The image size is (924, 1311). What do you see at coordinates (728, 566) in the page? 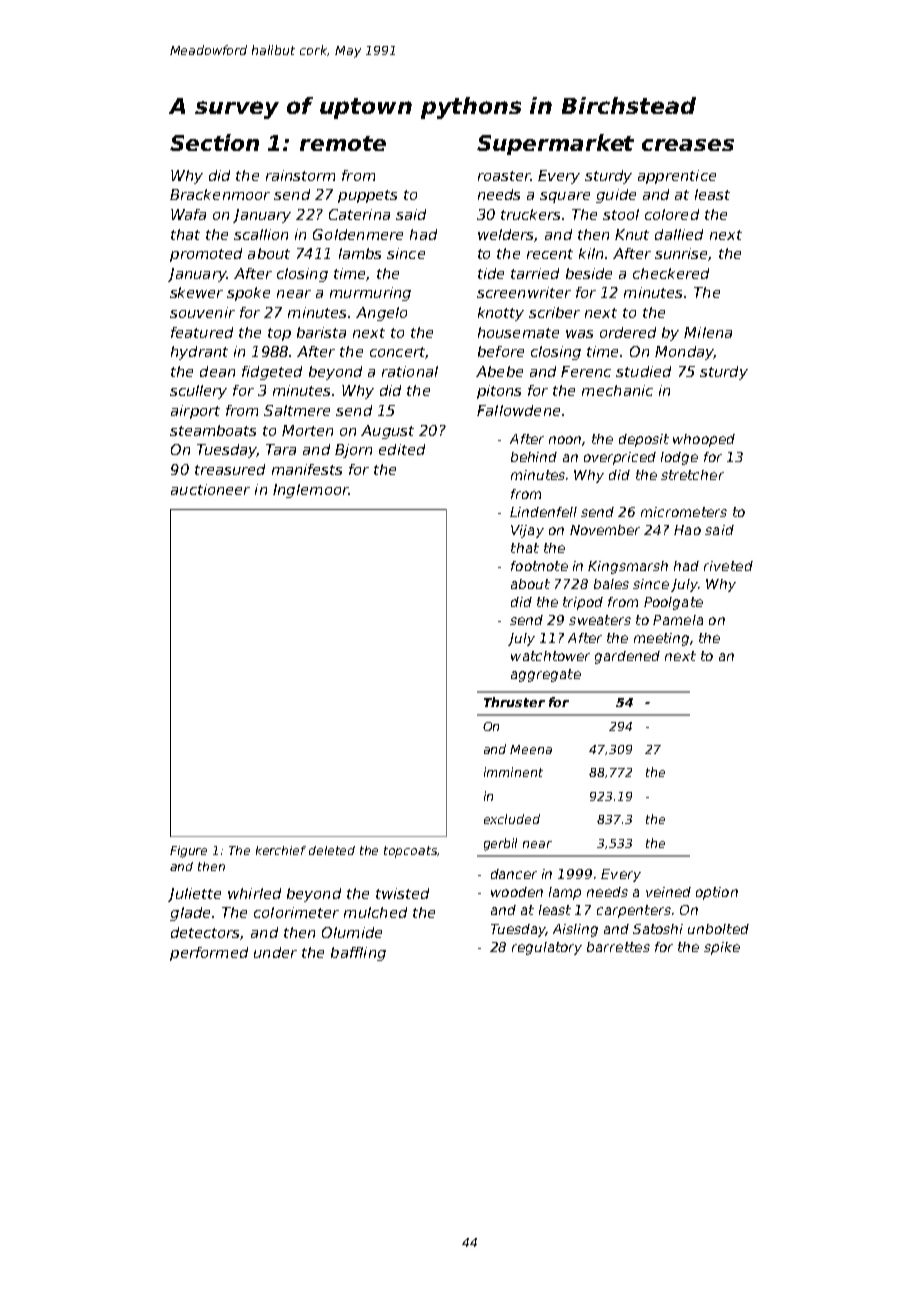
I see `riveted` at bounding box center [728, 566].
